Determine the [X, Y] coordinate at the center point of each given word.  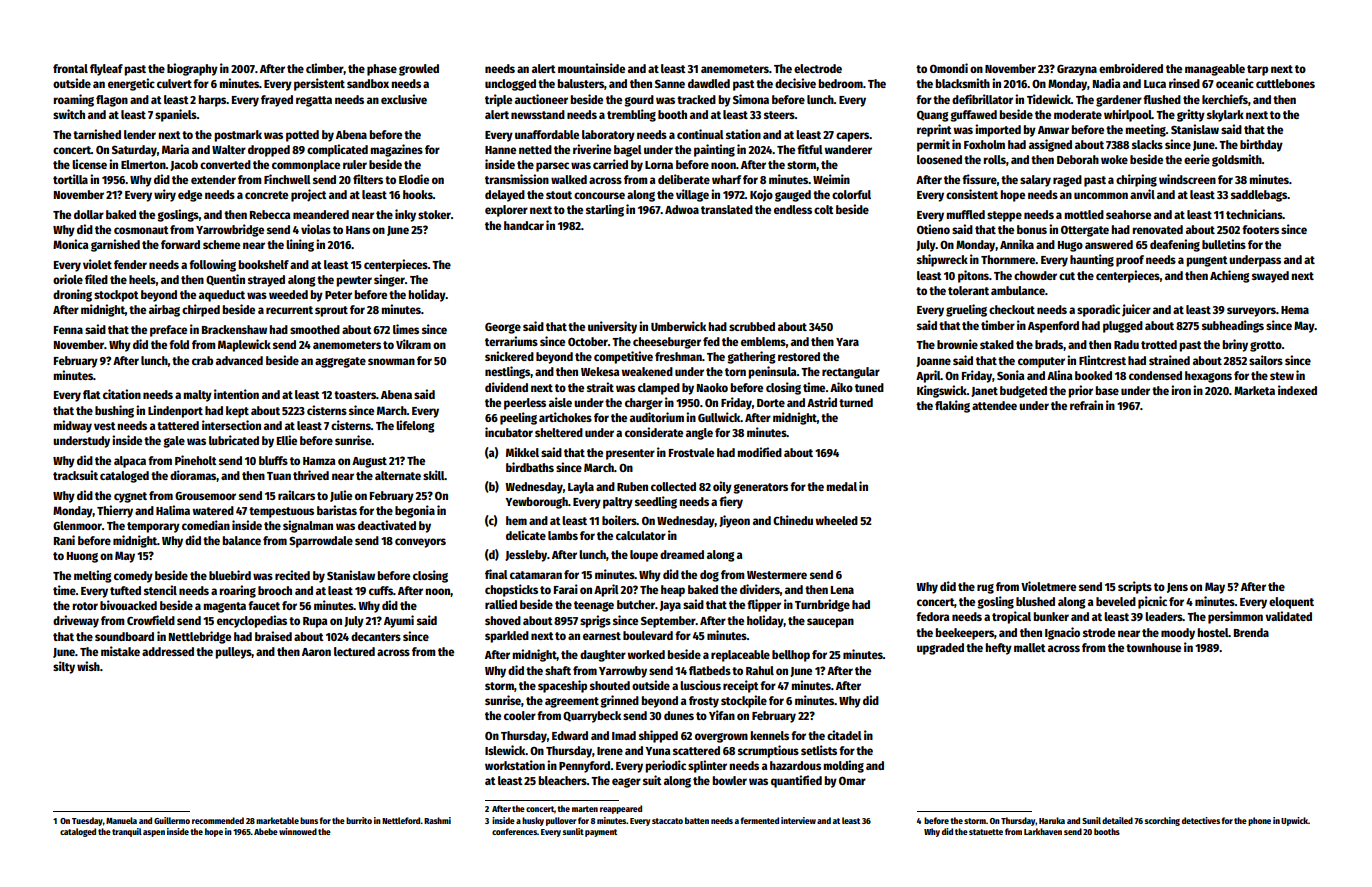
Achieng [1230, 276]
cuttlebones [1285, 83]
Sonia [1010, 375]
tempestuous [281, 512]
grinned [619, 701]
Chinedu [793, 520]
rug [985, 589]
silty [64, 667]
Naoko [712, 387]
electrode [818, 68]
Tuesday [87, 821]
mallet [1030, 647]
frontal [70, 68]
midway [72, 426]
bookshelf [263, 264]
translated [727, 209]
